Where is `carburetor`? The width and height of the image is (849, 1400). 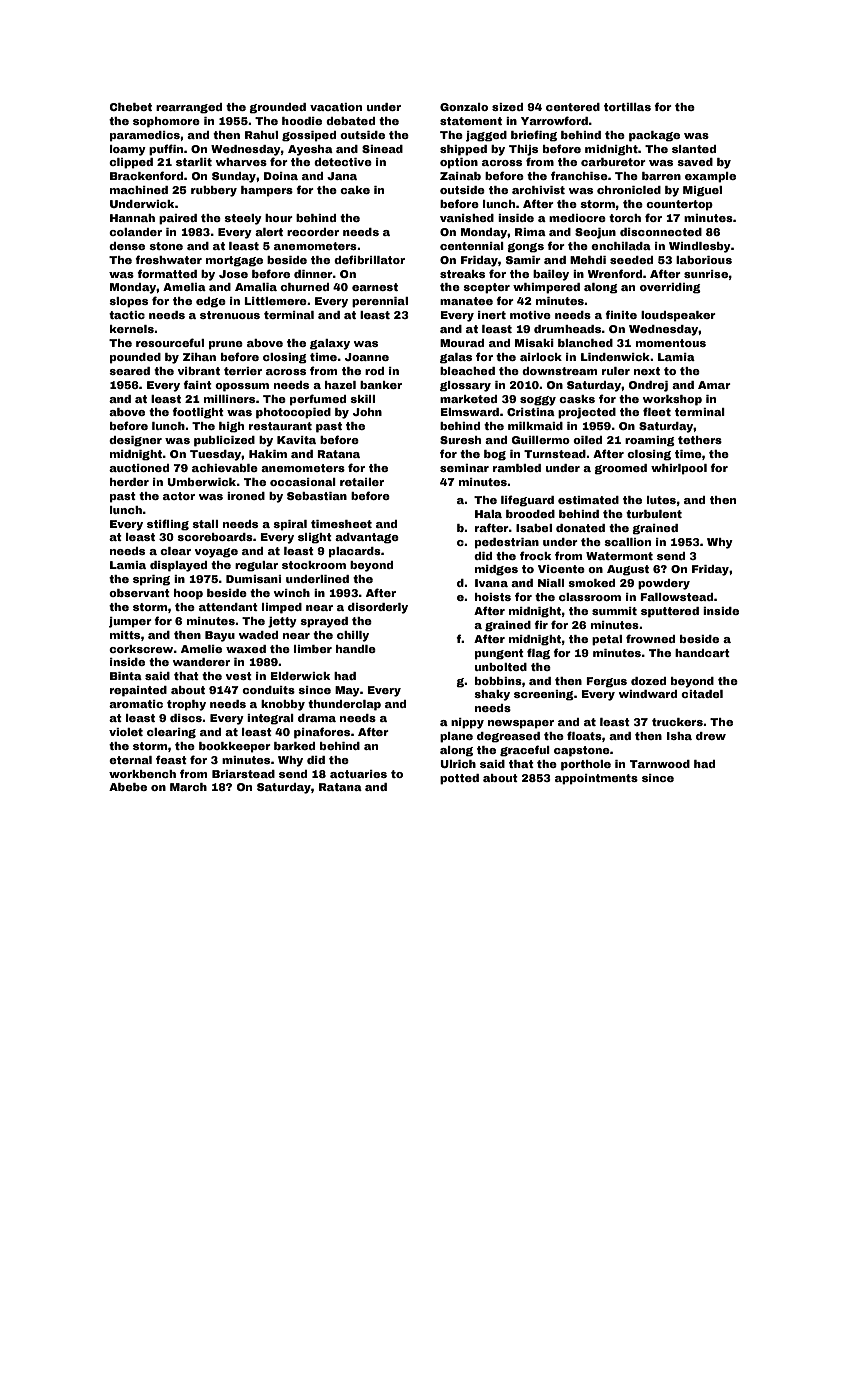
carburetor is located at coordinates (613, 162).
